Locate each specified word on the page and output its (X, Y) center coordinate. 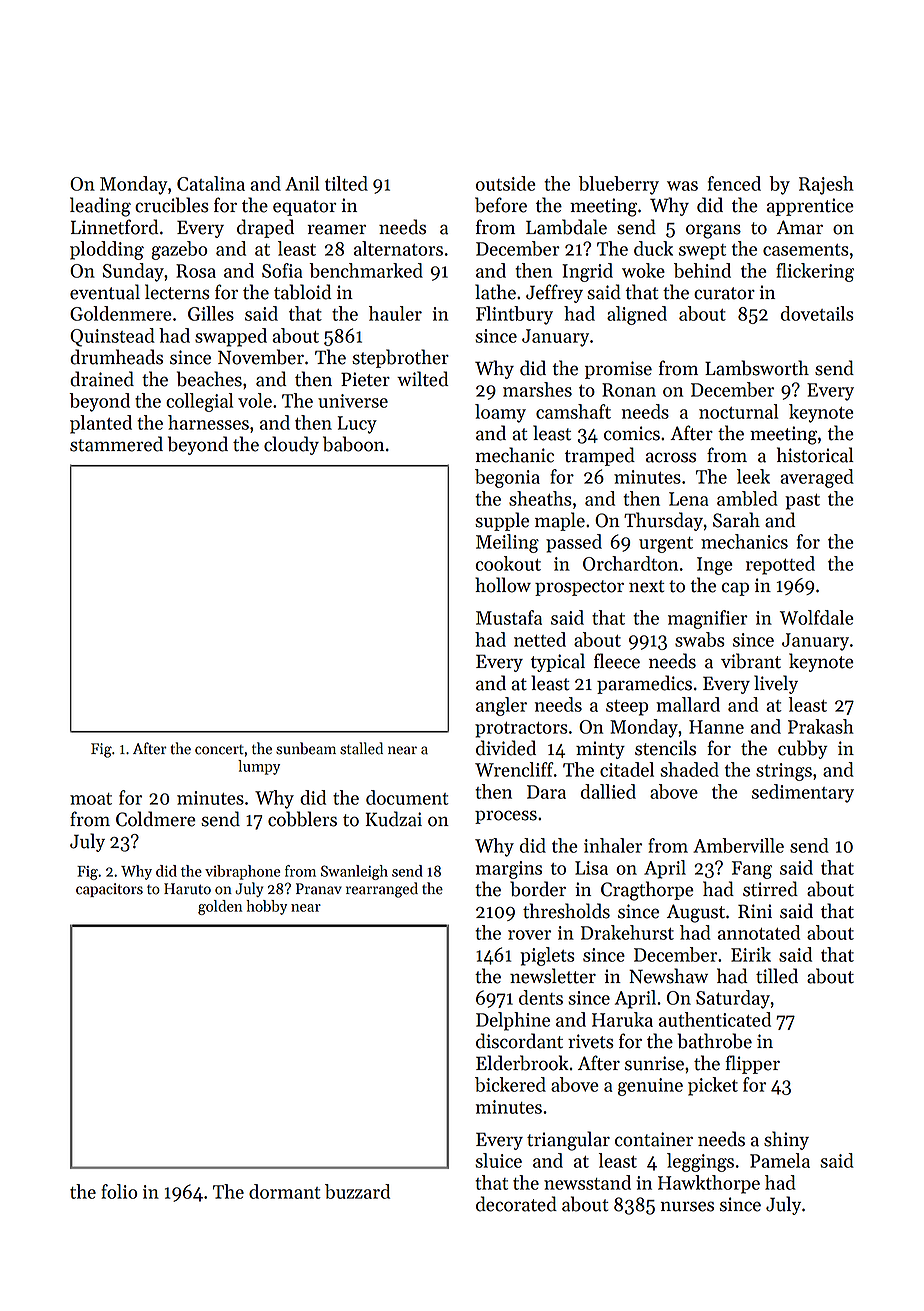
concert (219, 750)
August (696, 913)
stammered (116, 444)
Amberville (738, 845)
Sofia (282, 270)
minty (600, 750)
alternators (398, 248)
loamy (500, 413)
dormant (285, 1191)
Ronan (629, 390)
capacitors (109, 890)
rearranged (382, 890)
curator (724, 293)
